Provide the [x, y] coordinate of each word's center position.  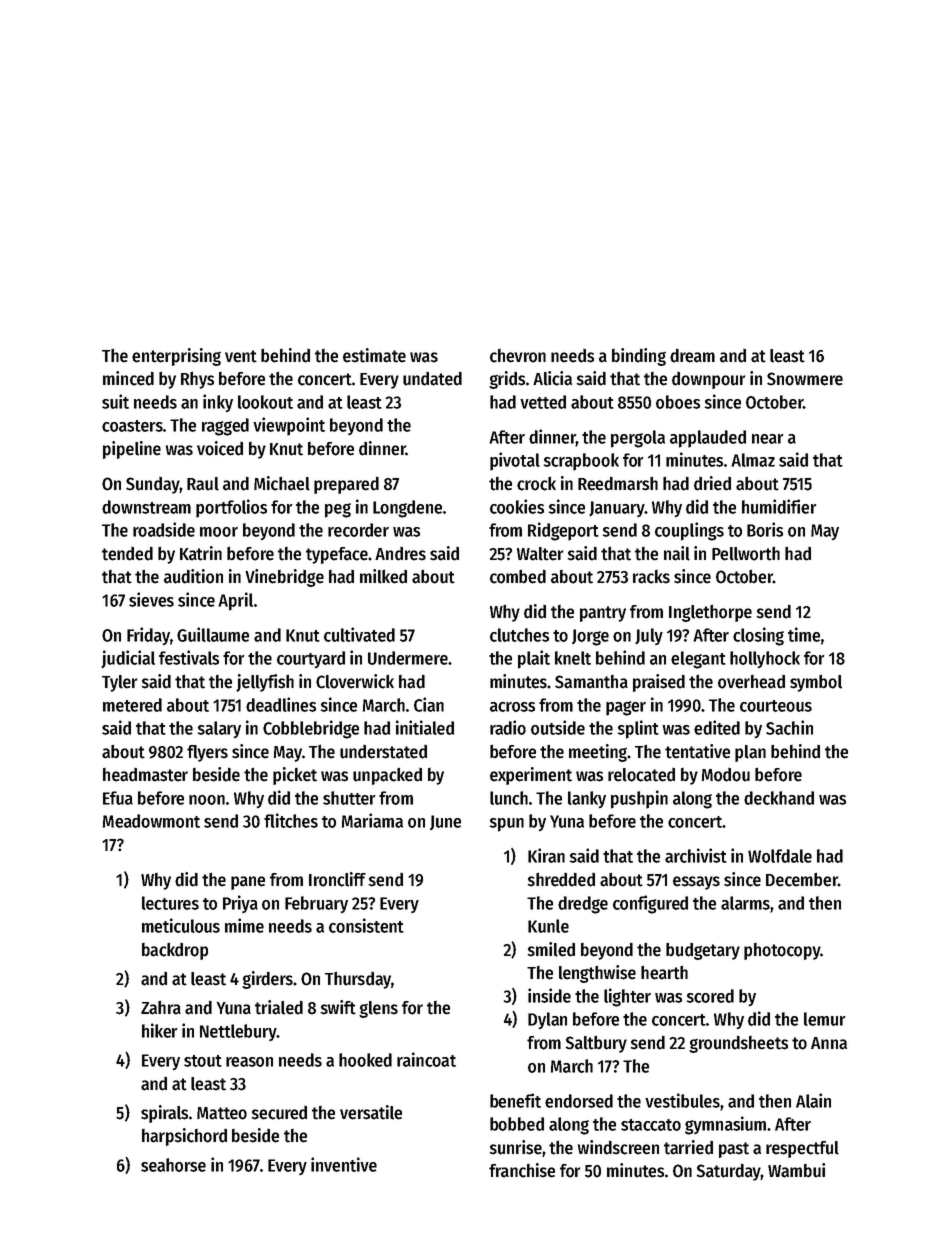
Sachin [789, 727]
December [802, 879]
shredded [561, 879]
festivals [189, 657]
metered [132, 705]
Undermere [408, 658]
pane [248, 883]
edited [717, 727]
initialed [425, 727]
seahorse [173, 1165]
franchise [522, 1170]
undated [432, 378]
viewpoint [289, 426]
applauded [708, 439]
